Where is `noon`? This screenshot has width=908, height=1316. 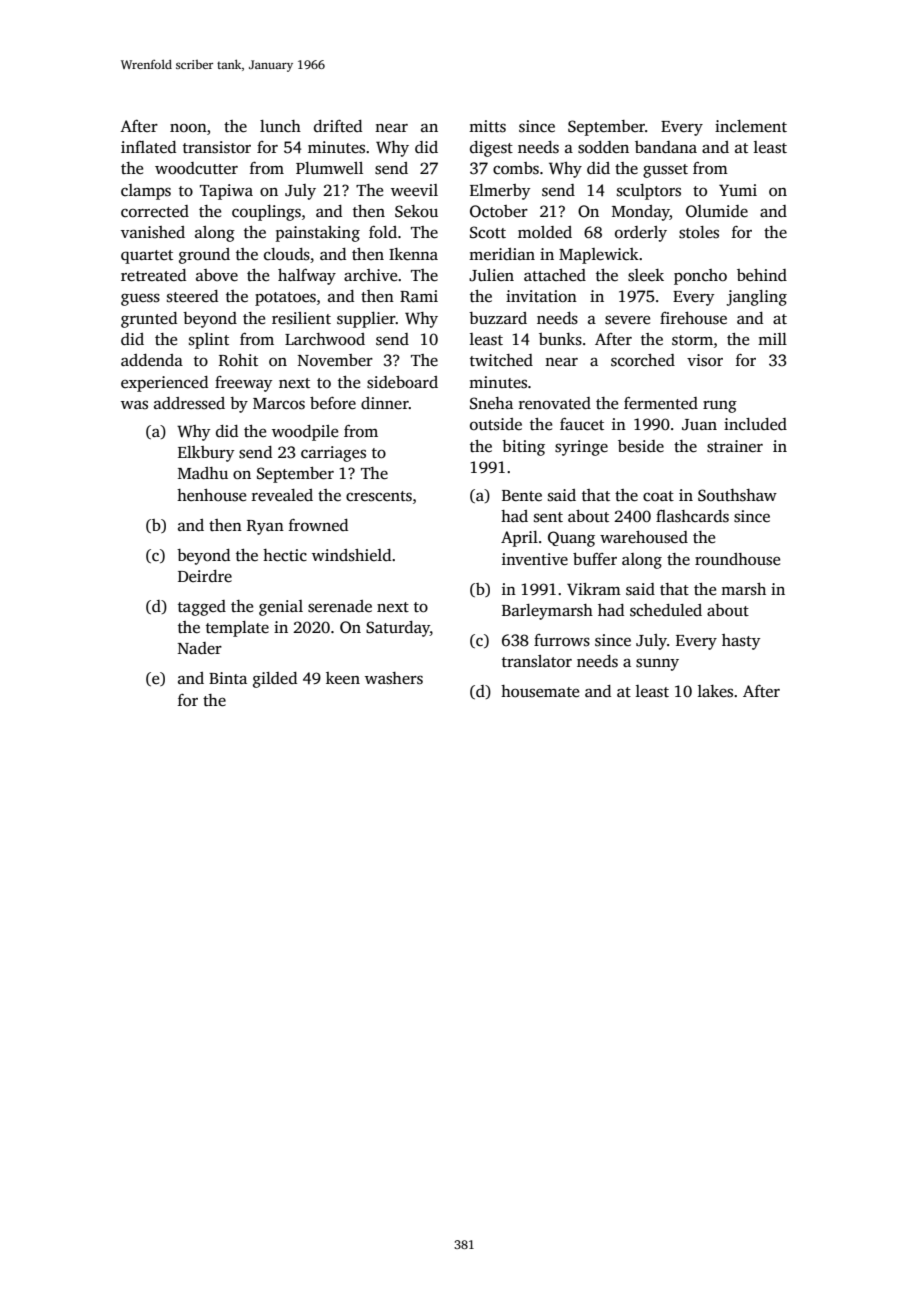 noon is located at coordinates (188, 128).
